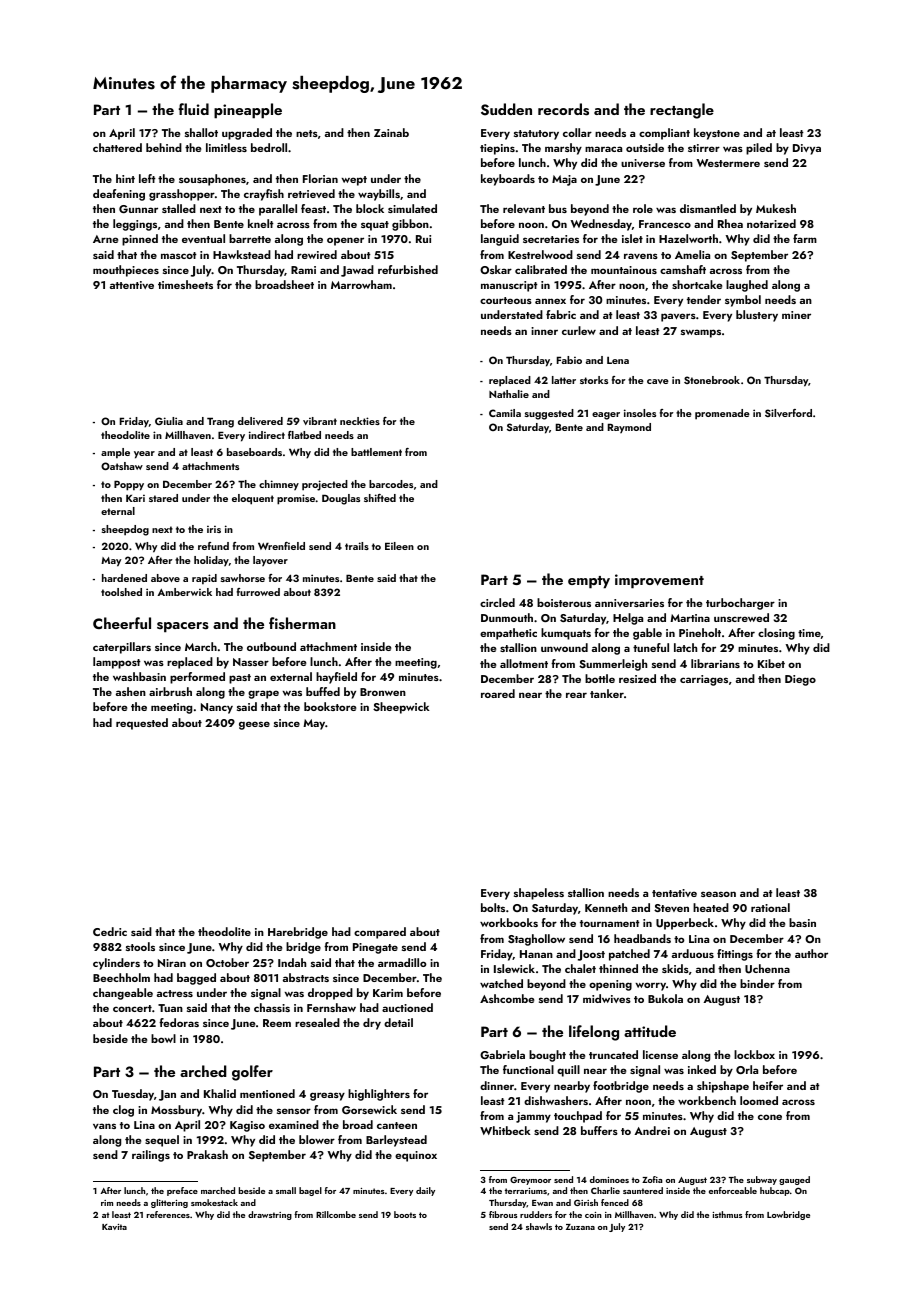  What do you see at coordinates (658, 381) in the screenshot?
I see `cave` at bounding box center [658, 381].
